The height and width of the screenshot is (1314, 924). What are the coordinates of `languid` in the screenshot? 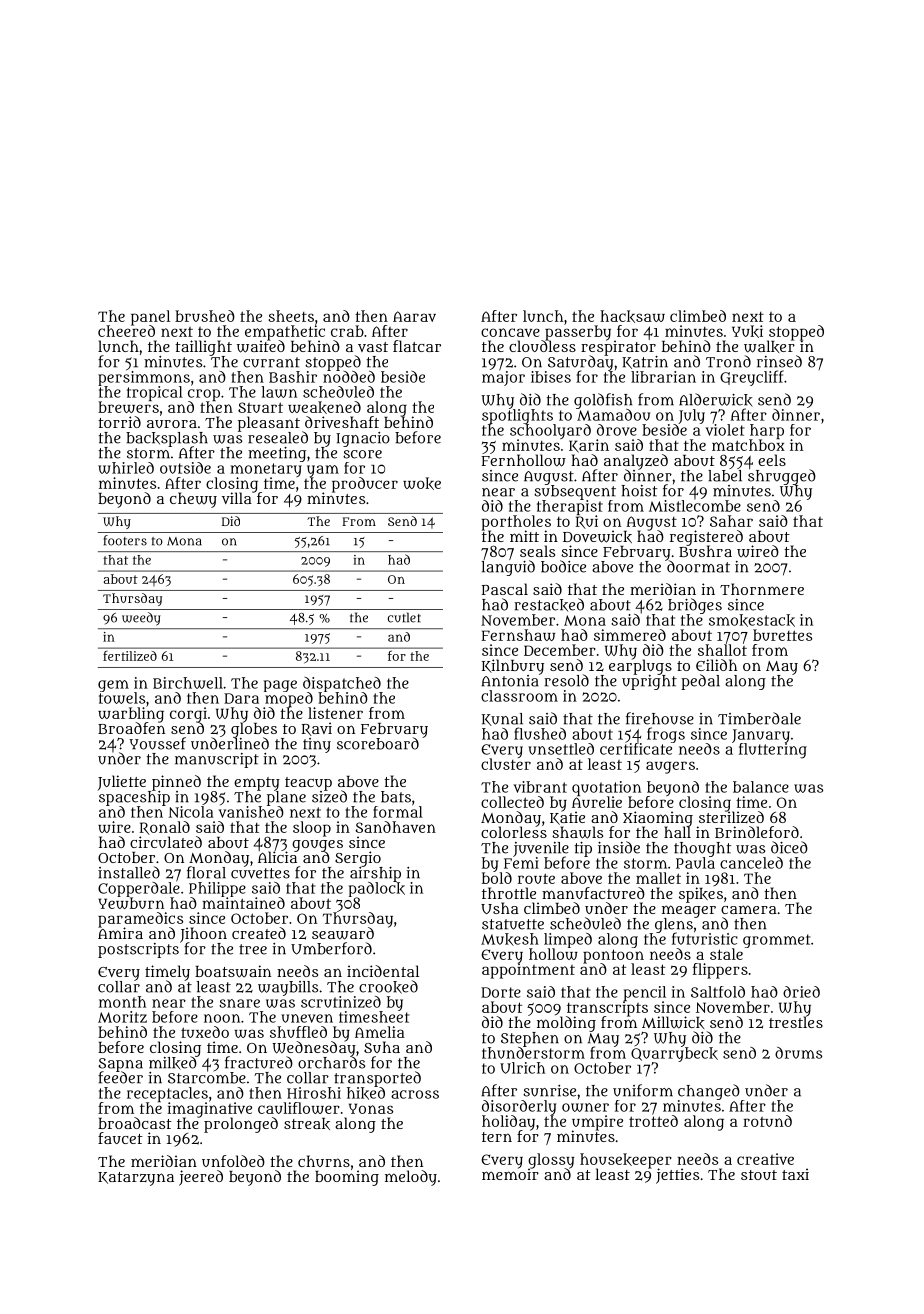 It's located at (508, 568).
